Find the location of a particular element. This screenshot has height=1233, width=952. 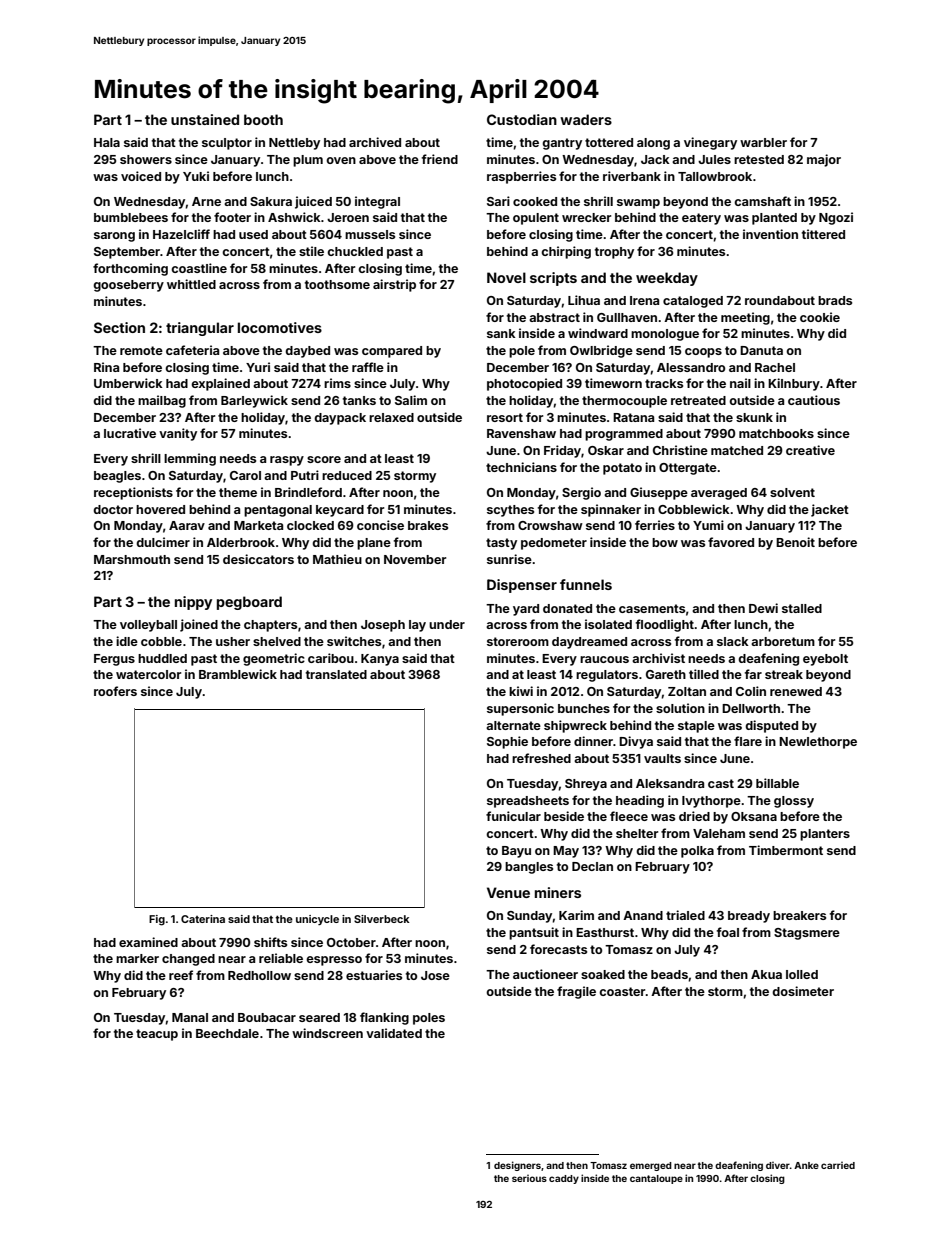

auctioneer is located at coordinates (545, 974).
